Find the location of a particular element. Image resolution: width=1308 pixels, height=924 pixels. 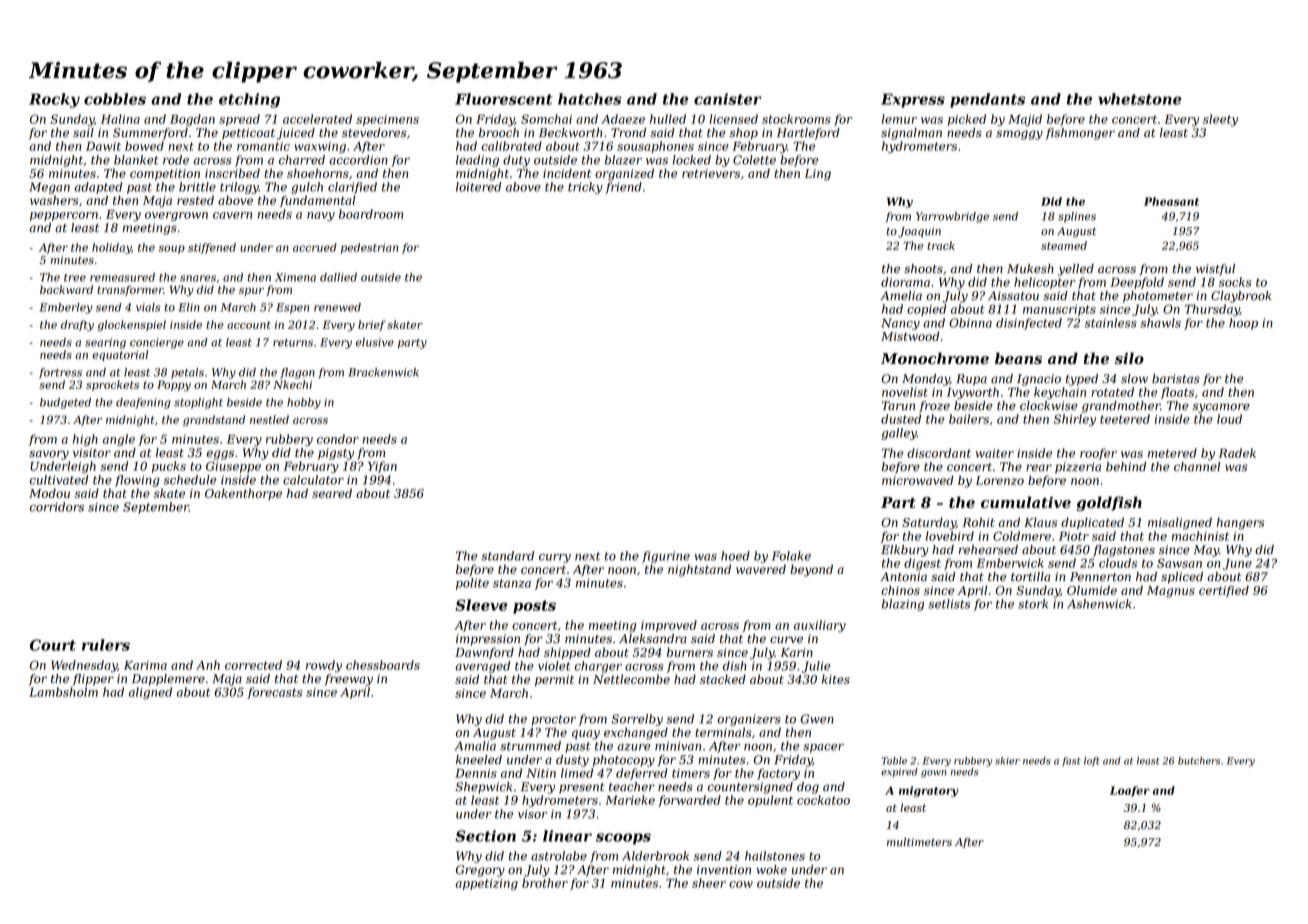

friend is located at coordinates (623, 188).
